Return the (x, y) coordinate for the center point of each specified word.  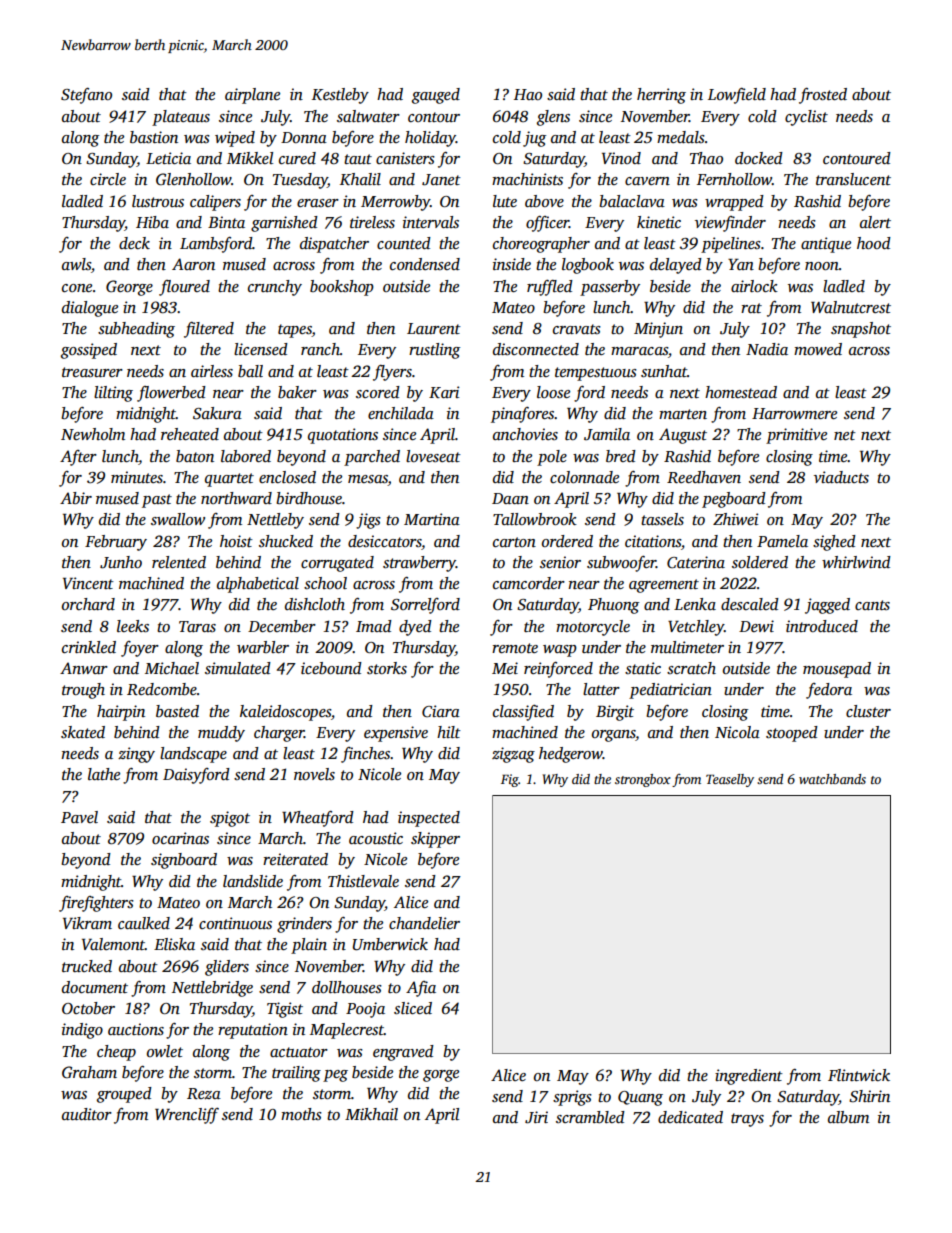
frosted (823, 96)
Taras (197, 626)
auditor (87, 1114)
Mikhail (371, 1114)
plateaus (181, 118)
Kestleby (340, 96)
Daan (510, 498)
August (683, 436)
